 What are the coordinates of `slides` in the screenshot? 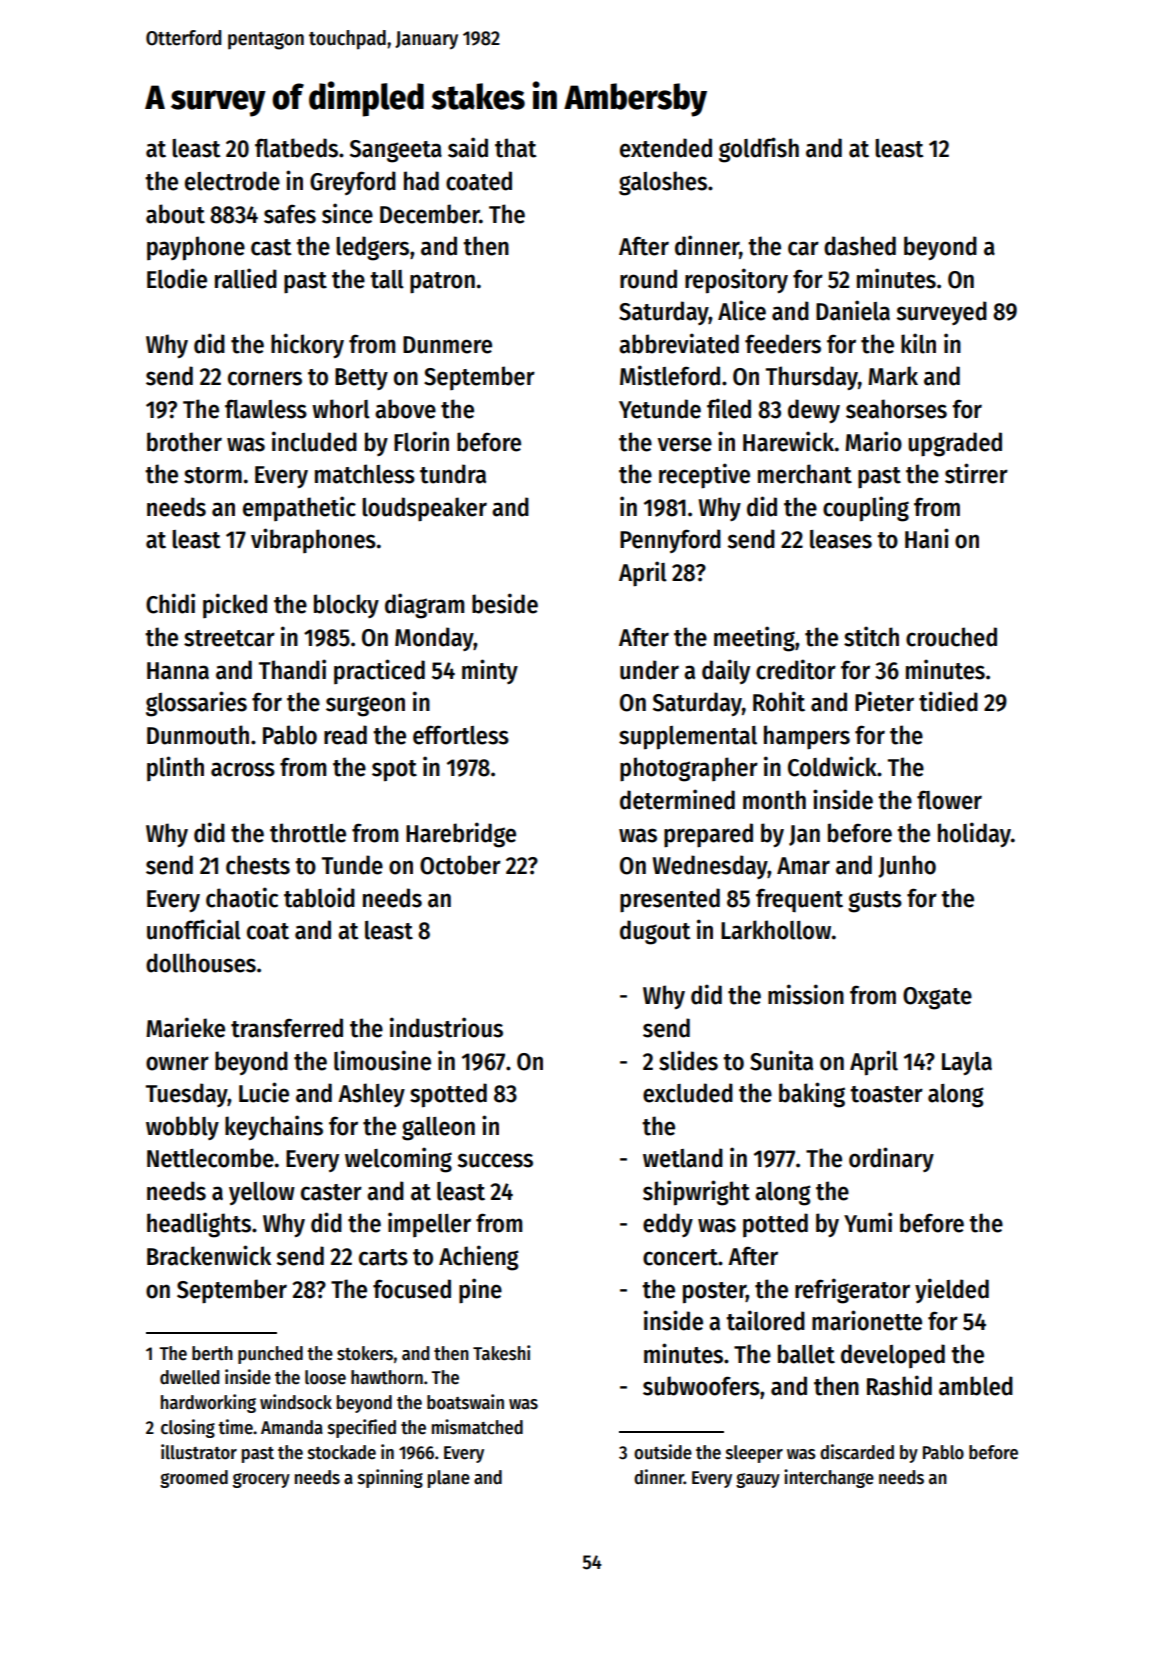 It's located at (688, 1060).
